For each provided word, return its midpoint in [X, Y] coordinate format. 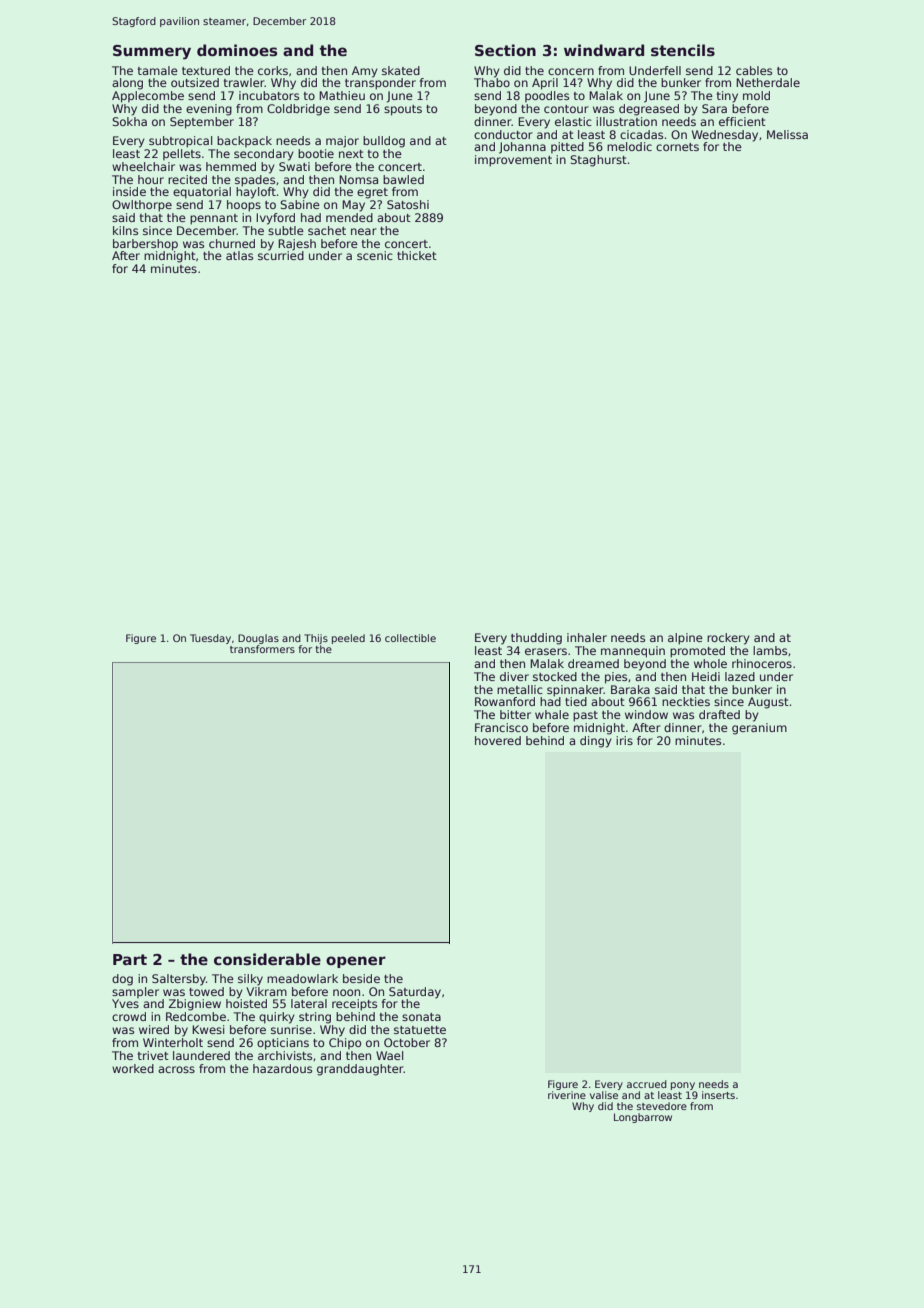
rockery [728, 639]
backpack [244, 141]
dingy [596, 742]
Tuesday [210, 639]
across [176, 1069]
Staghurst [598, 161]
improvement [513, 161]
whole [710, 663]
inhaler [587, 637]
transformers [262, 649]
